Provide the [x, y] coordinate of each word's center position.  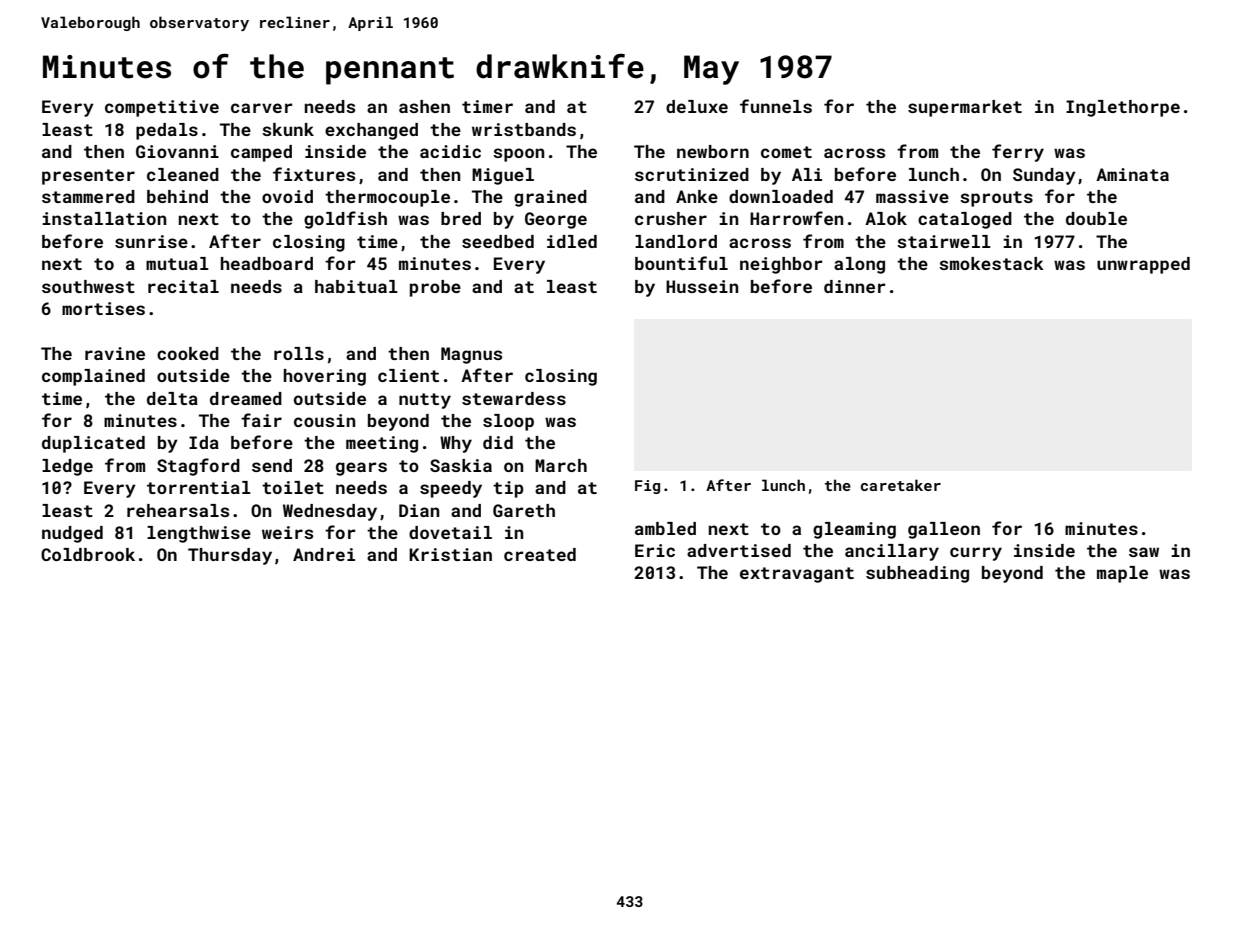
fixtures [314, 174]
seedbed [498, 241]
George [556, 220]
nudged [72, 534]
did [498, 442]
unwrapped [1143, 265]
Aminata [1132, 174]
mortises [103, 308]
